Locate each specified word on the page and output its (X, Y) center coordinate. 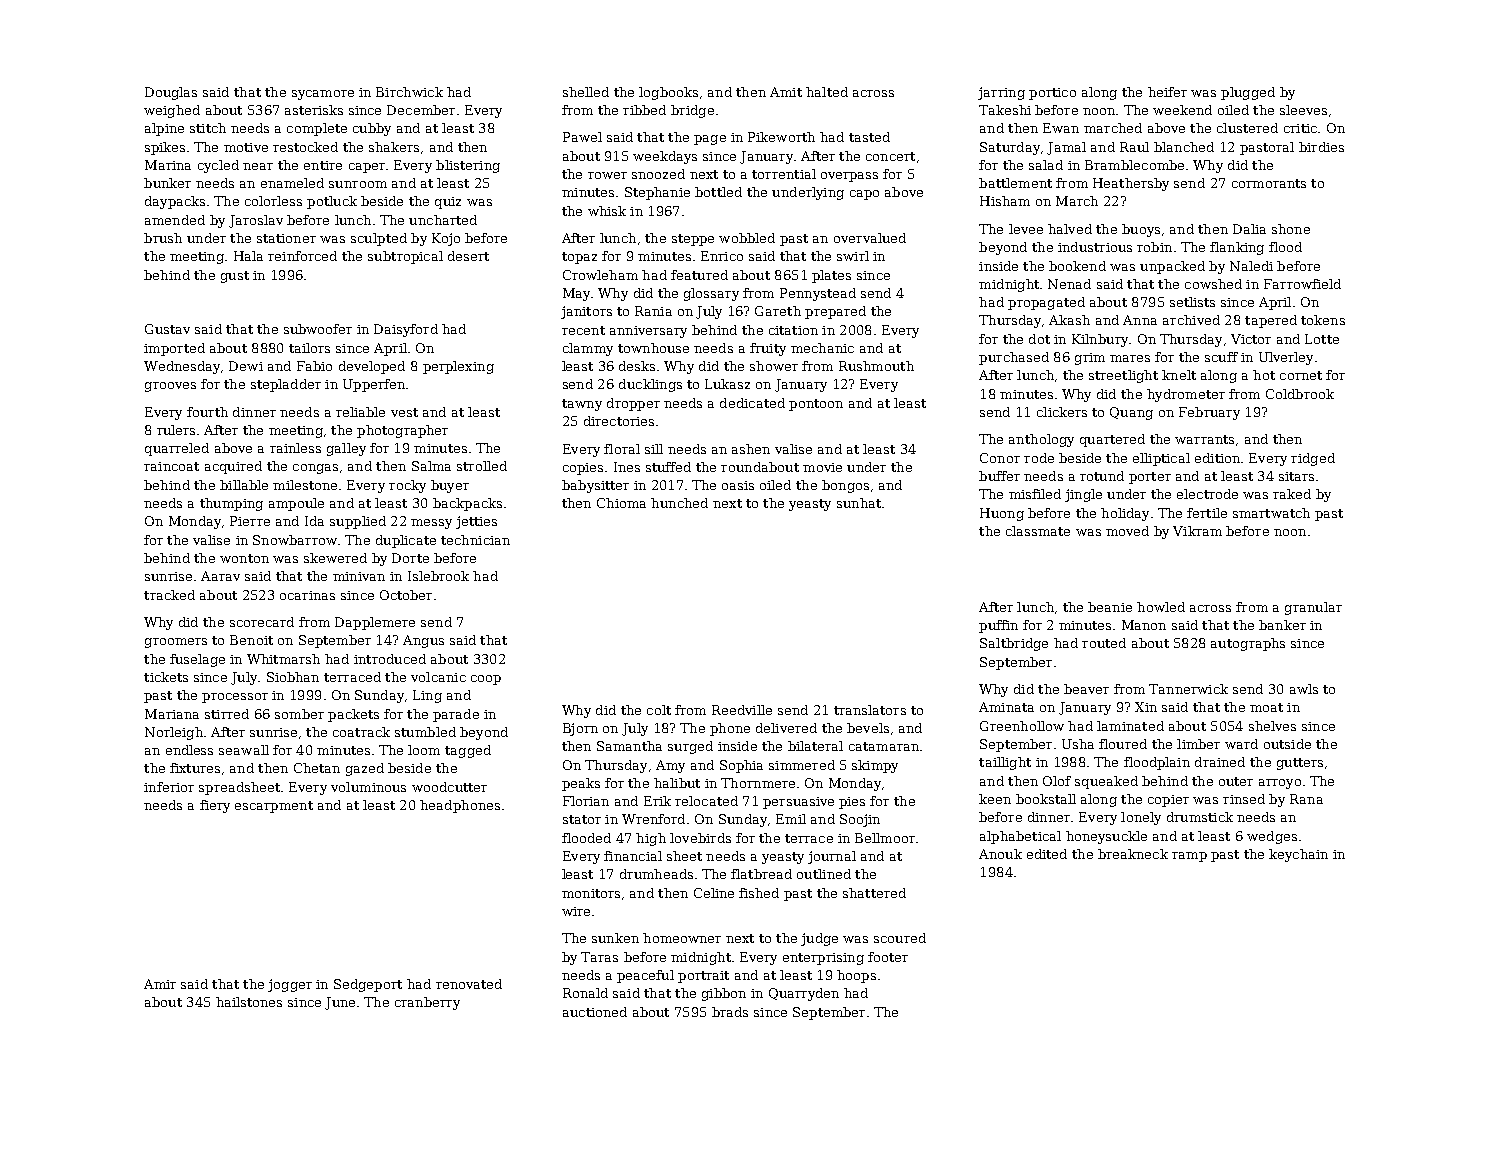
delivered (786, 728)
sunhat (859, 503)
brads (730, 1012)
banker (1282, 625)
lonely (1141, 818)
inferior (169, 787)
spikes (165, 148)
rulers (176, 430)
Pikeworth (781, 137)
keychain (1298, 855)
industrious (1095, 247)
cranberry (427, 1003)
